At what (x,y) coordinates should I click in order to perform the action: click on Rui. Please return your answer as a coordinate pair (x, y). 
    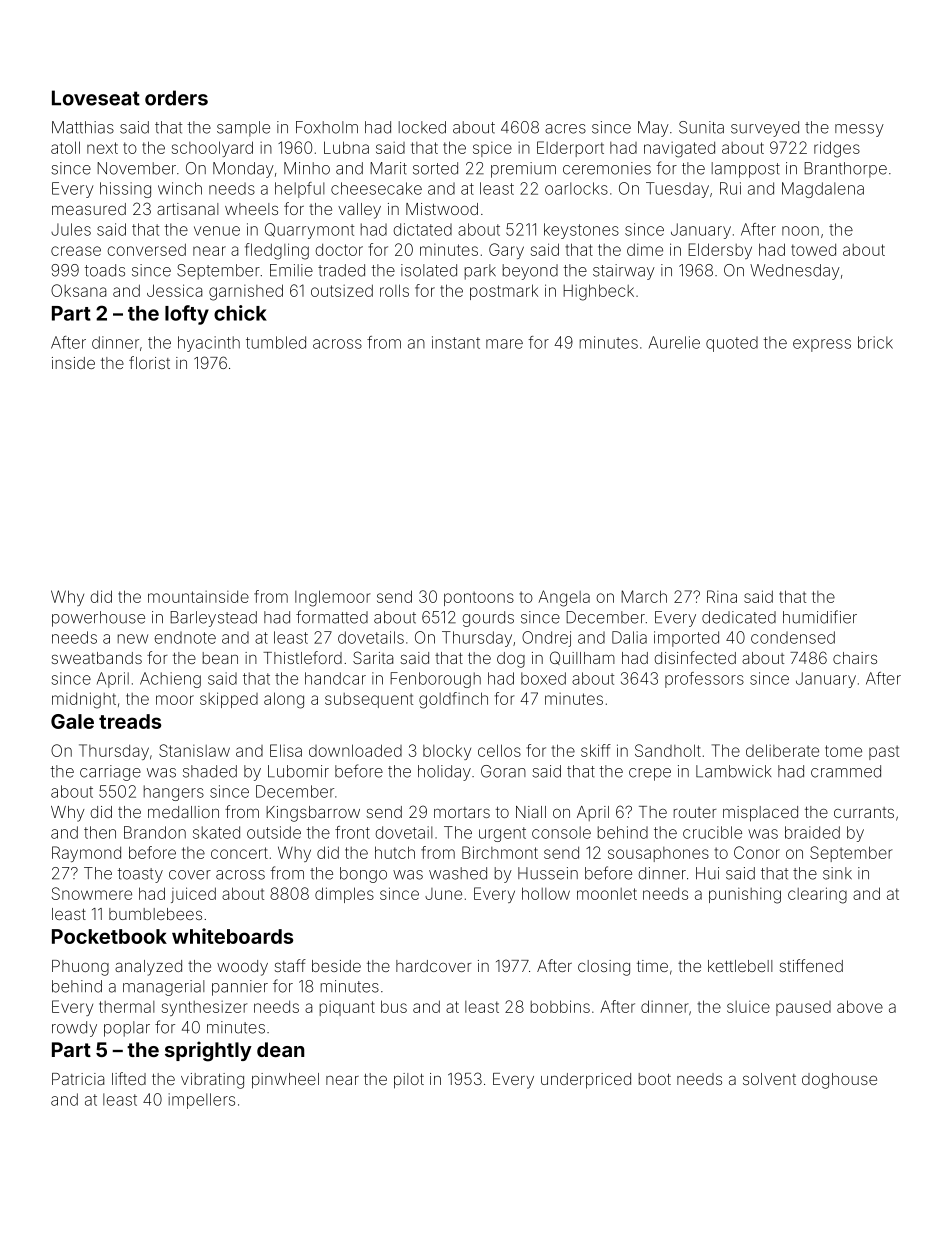
    Looking at the image, I should click on (730, 188).
